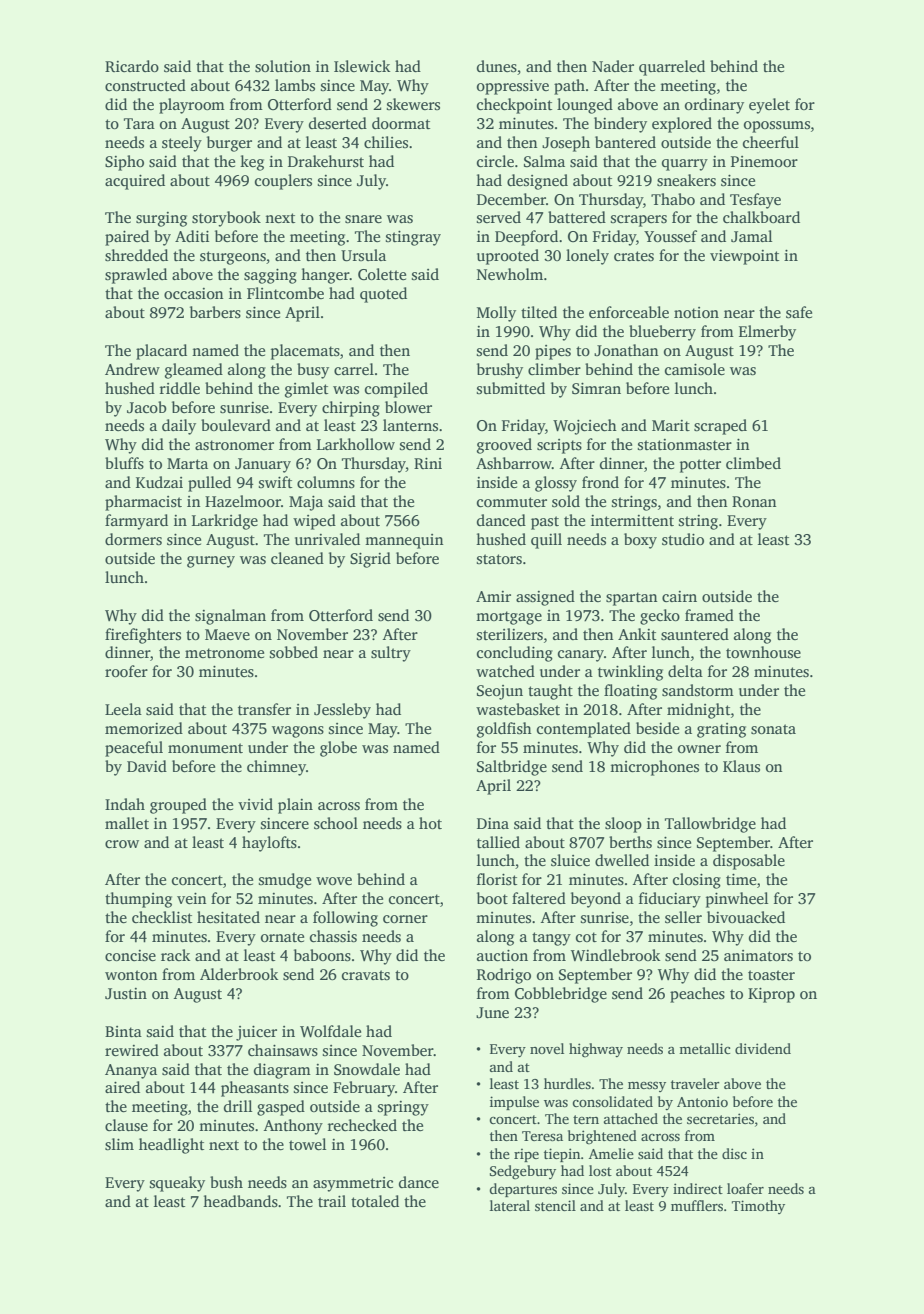  Describe the element at coordinates (500, 692) in the screenshot. I see `Seojun` at that location.
